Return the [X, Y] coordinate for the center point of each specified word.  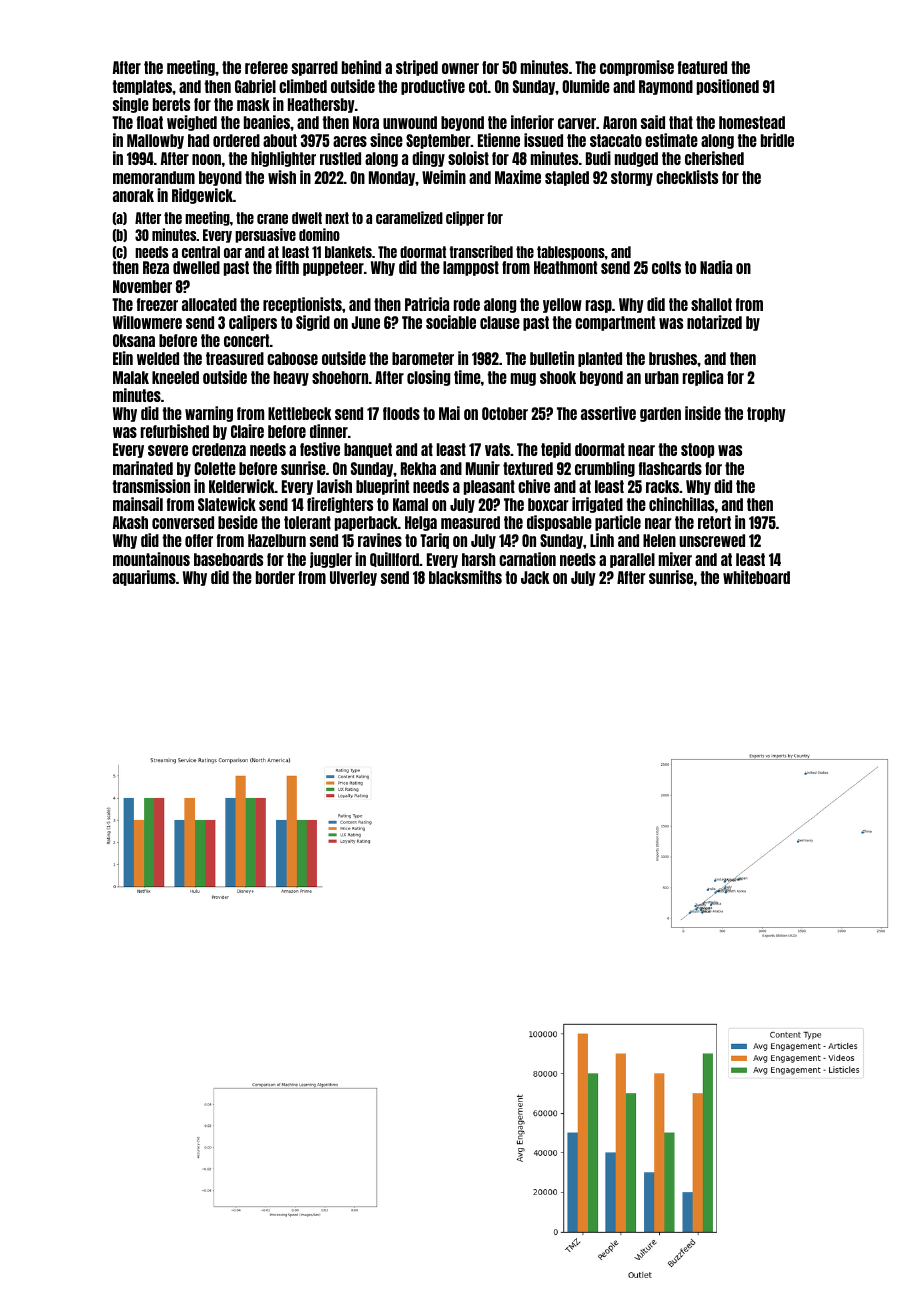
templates [142, 87]
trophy [766, 414]
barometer [423, 358]
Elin [123, 358]
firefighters [340, 505]
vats [497, 449]
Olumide [586, 86]
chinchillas [681, 504]
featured [702, 67]
